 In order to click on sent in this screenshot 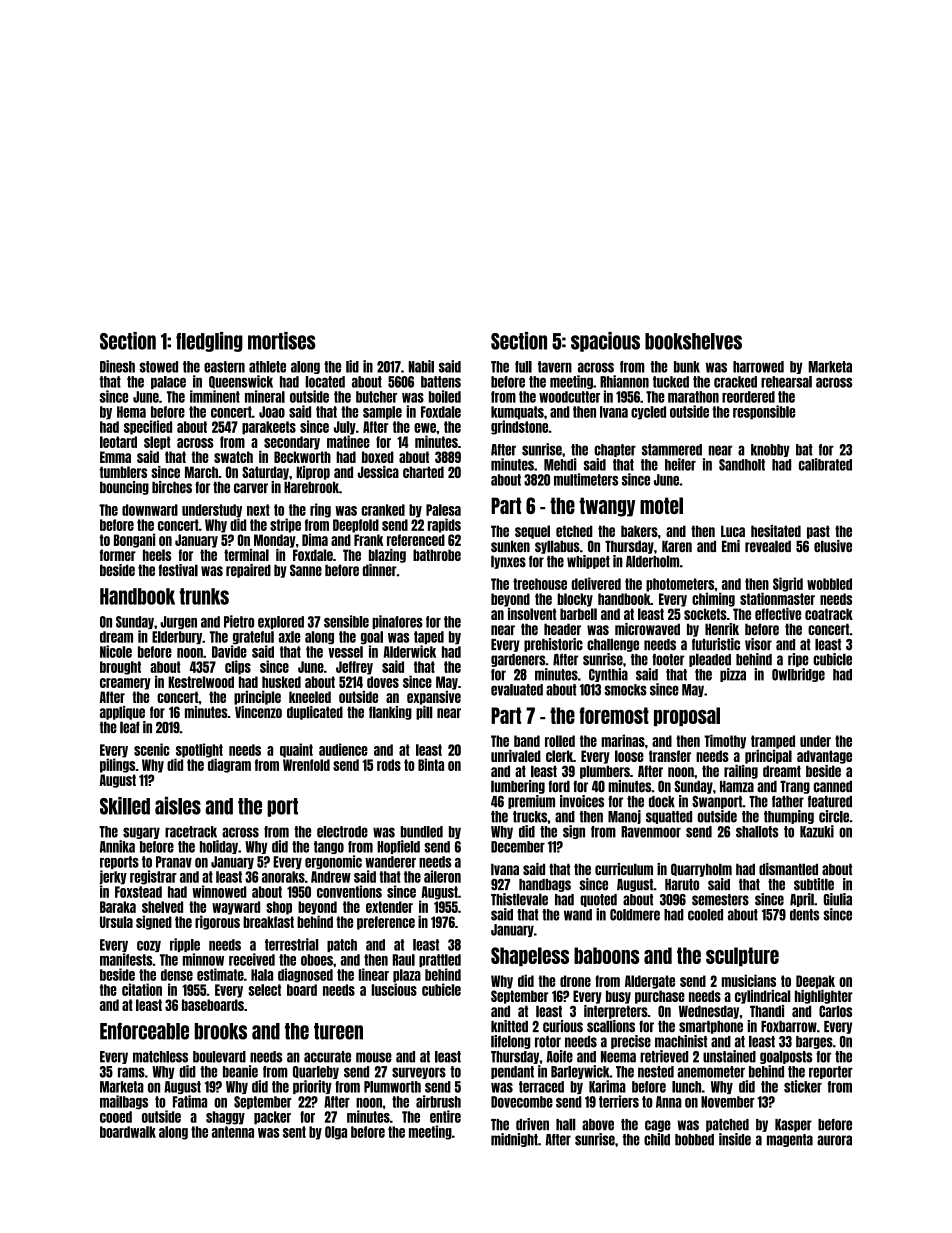, I will do `click(294, 1132)`.
